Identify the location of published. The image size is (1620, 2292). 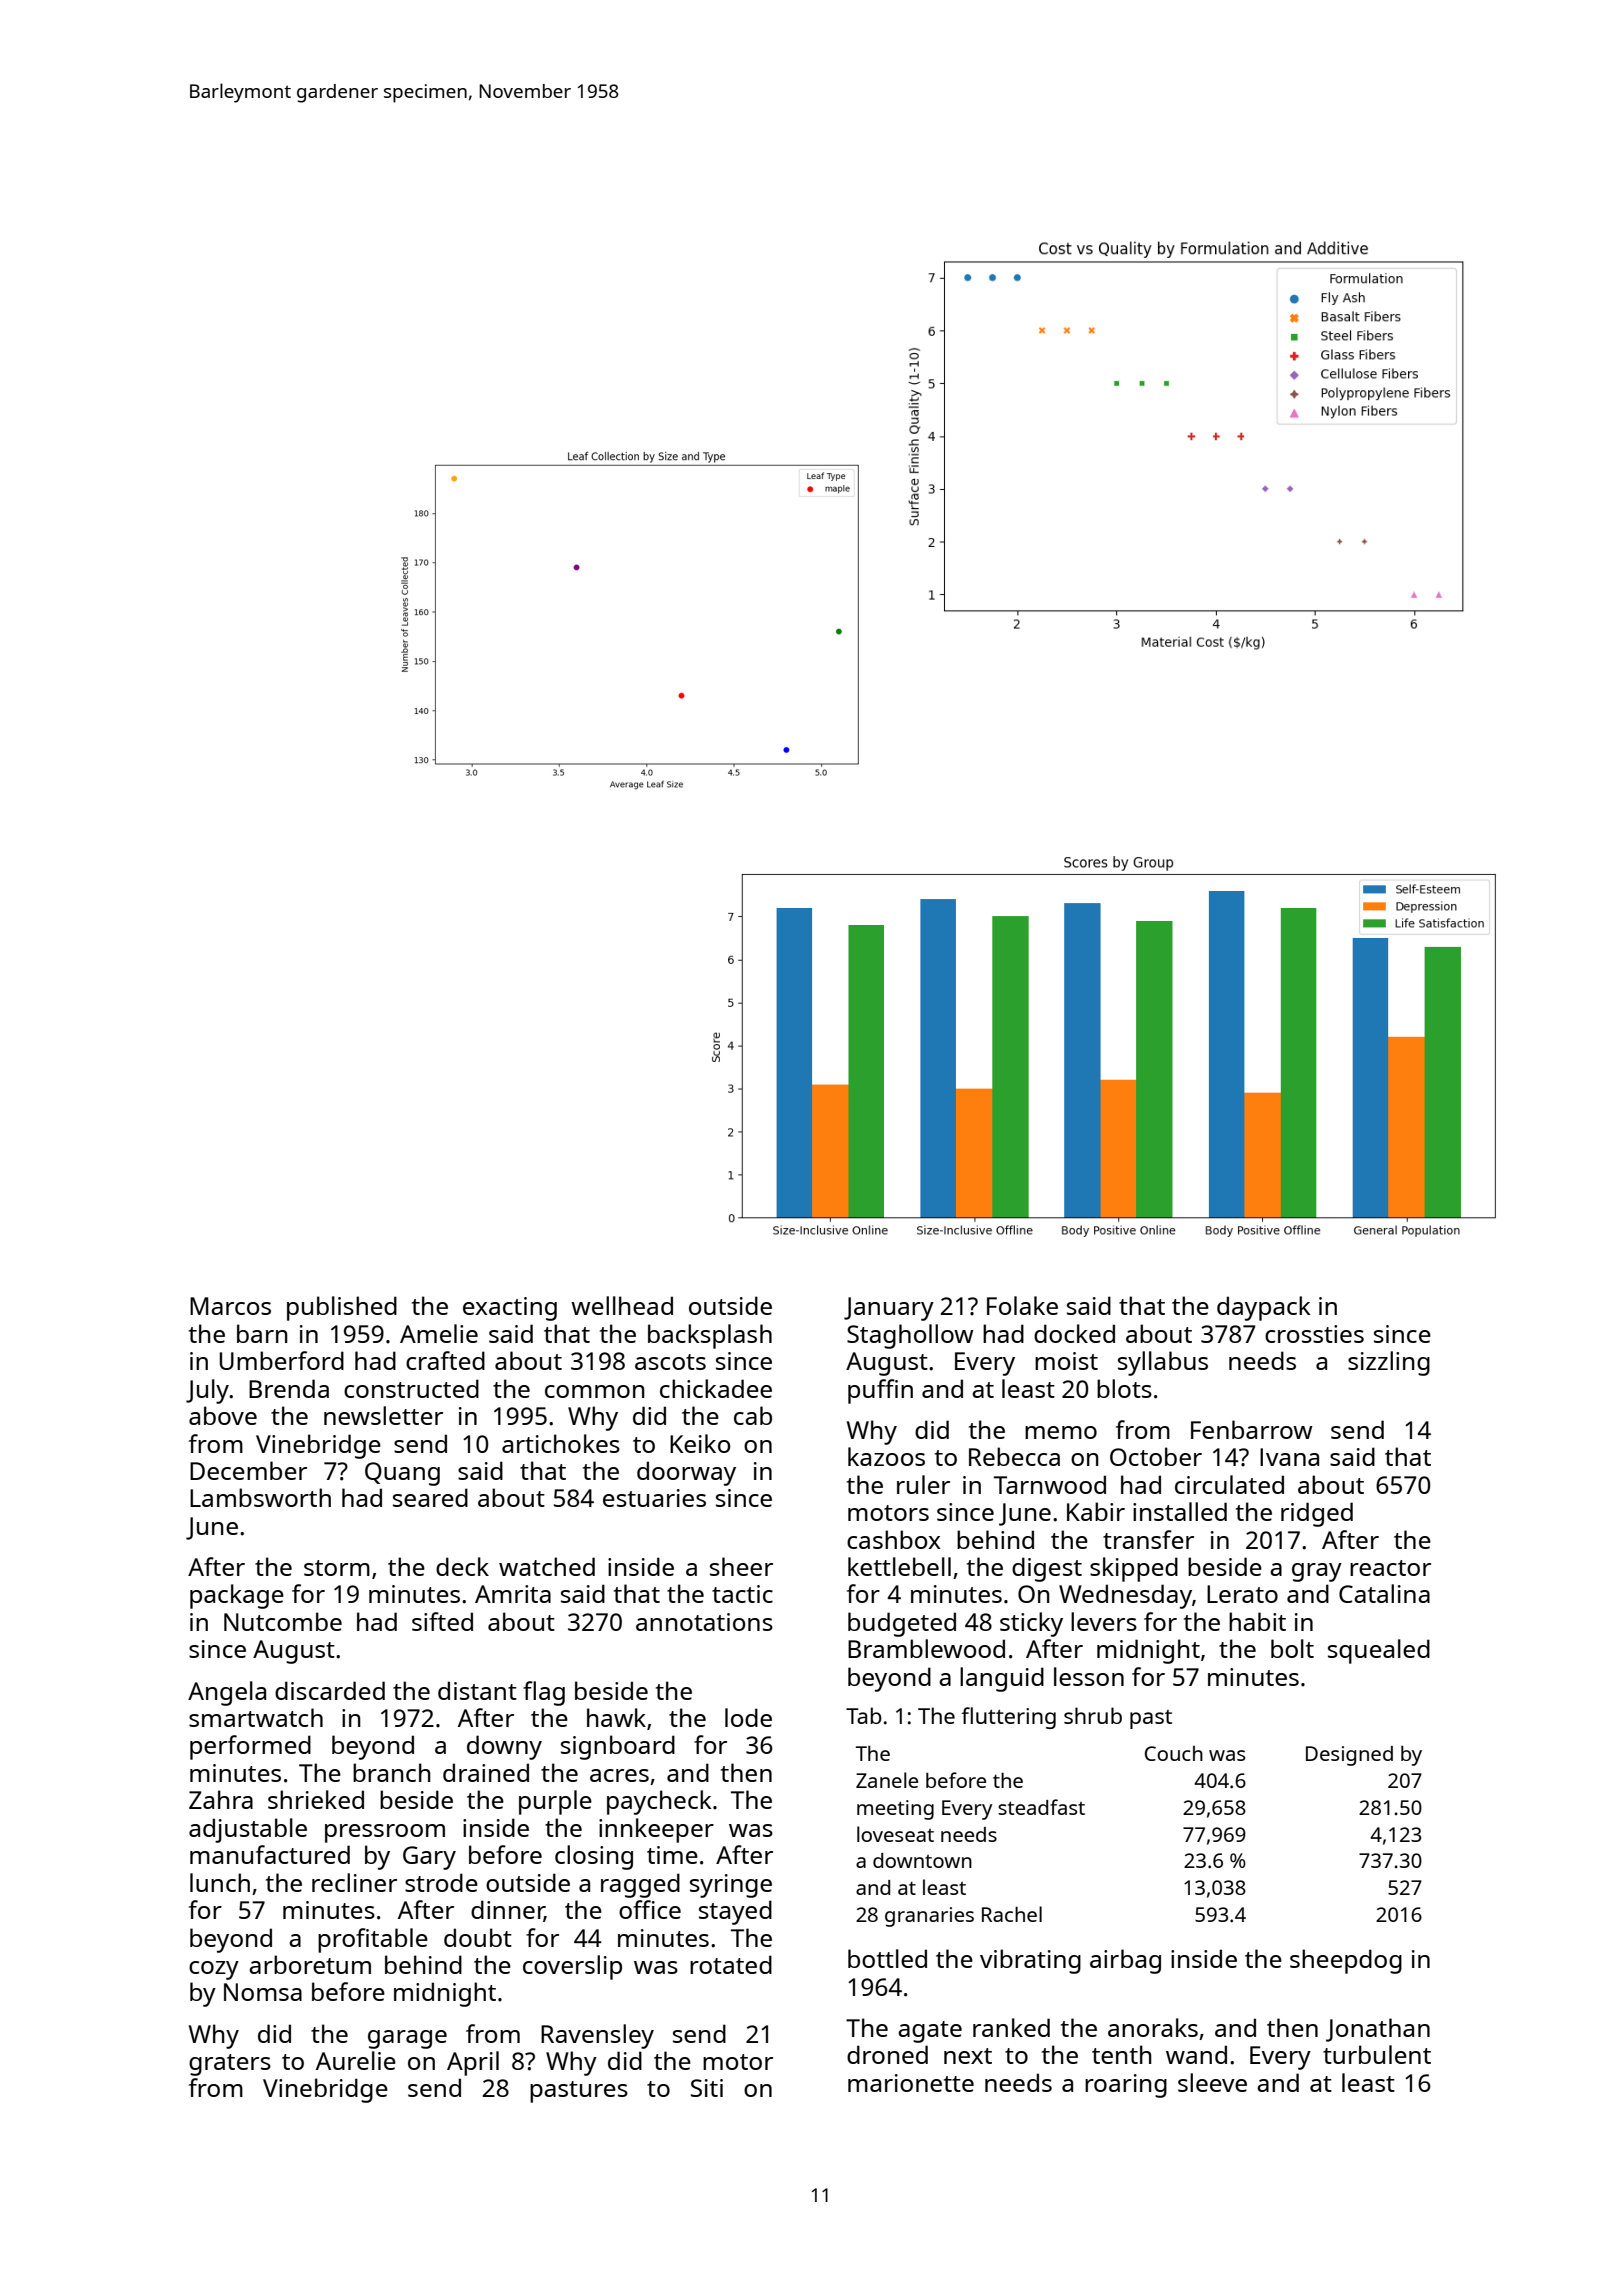
(342, 1308).
